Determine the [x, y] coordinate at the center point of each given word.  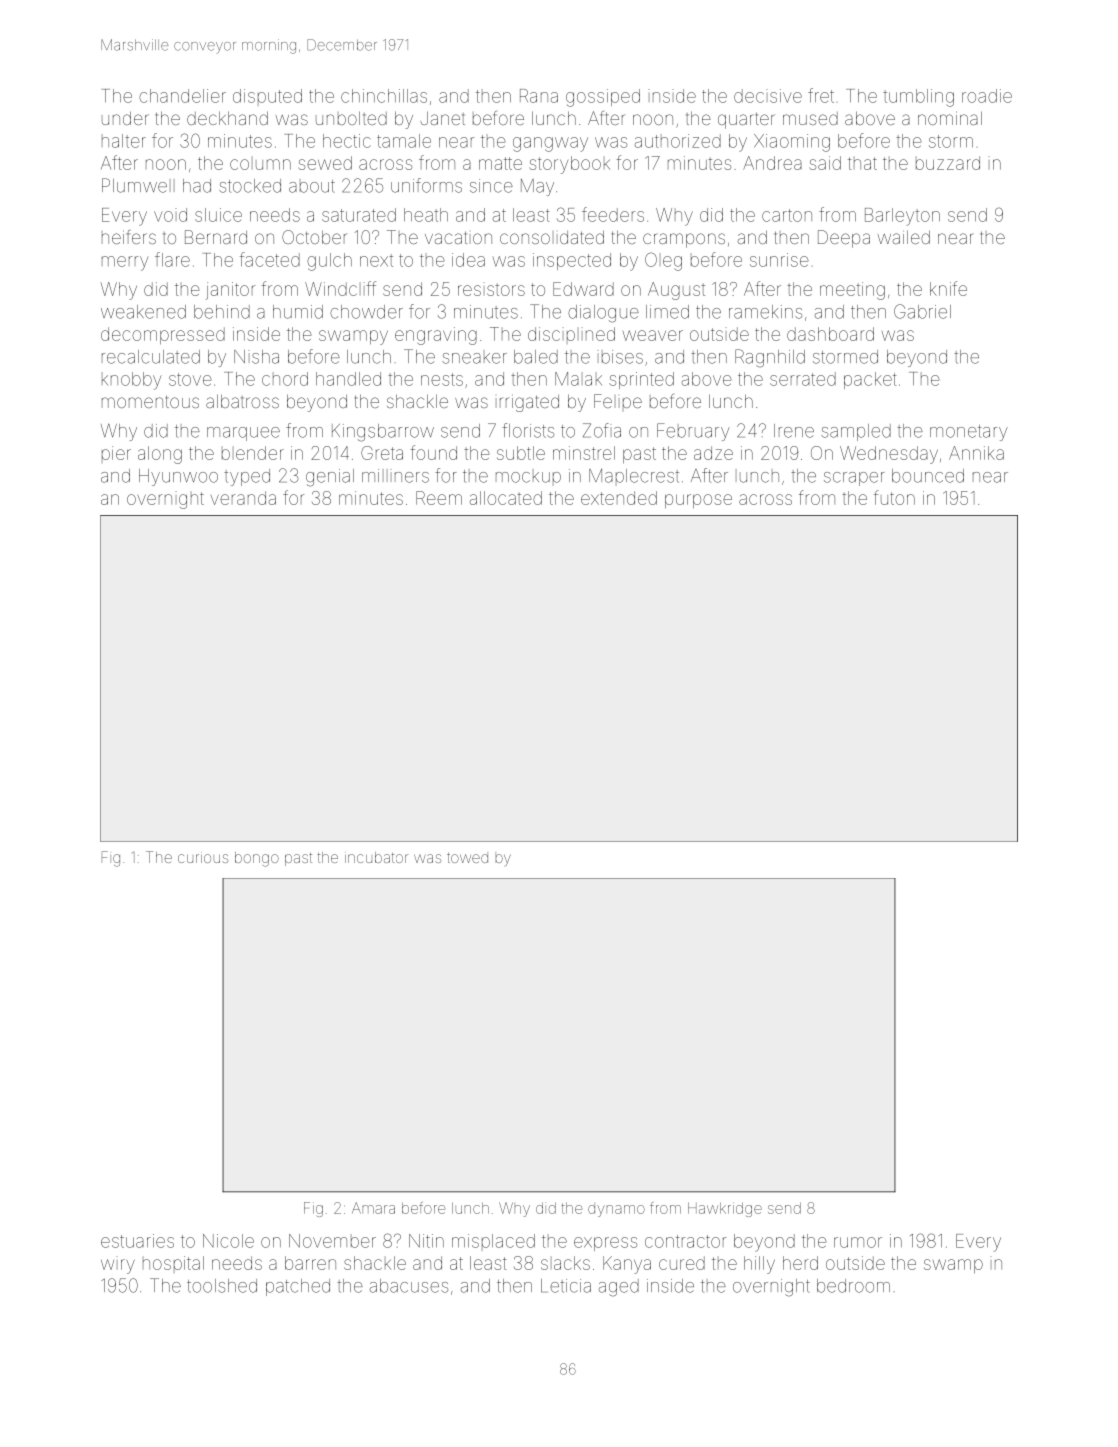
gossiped [603, 98]
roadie [987, 96]
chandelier [182, 96]
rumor [858, 1242]
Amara [373, 1208]
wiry [118, 1266]
